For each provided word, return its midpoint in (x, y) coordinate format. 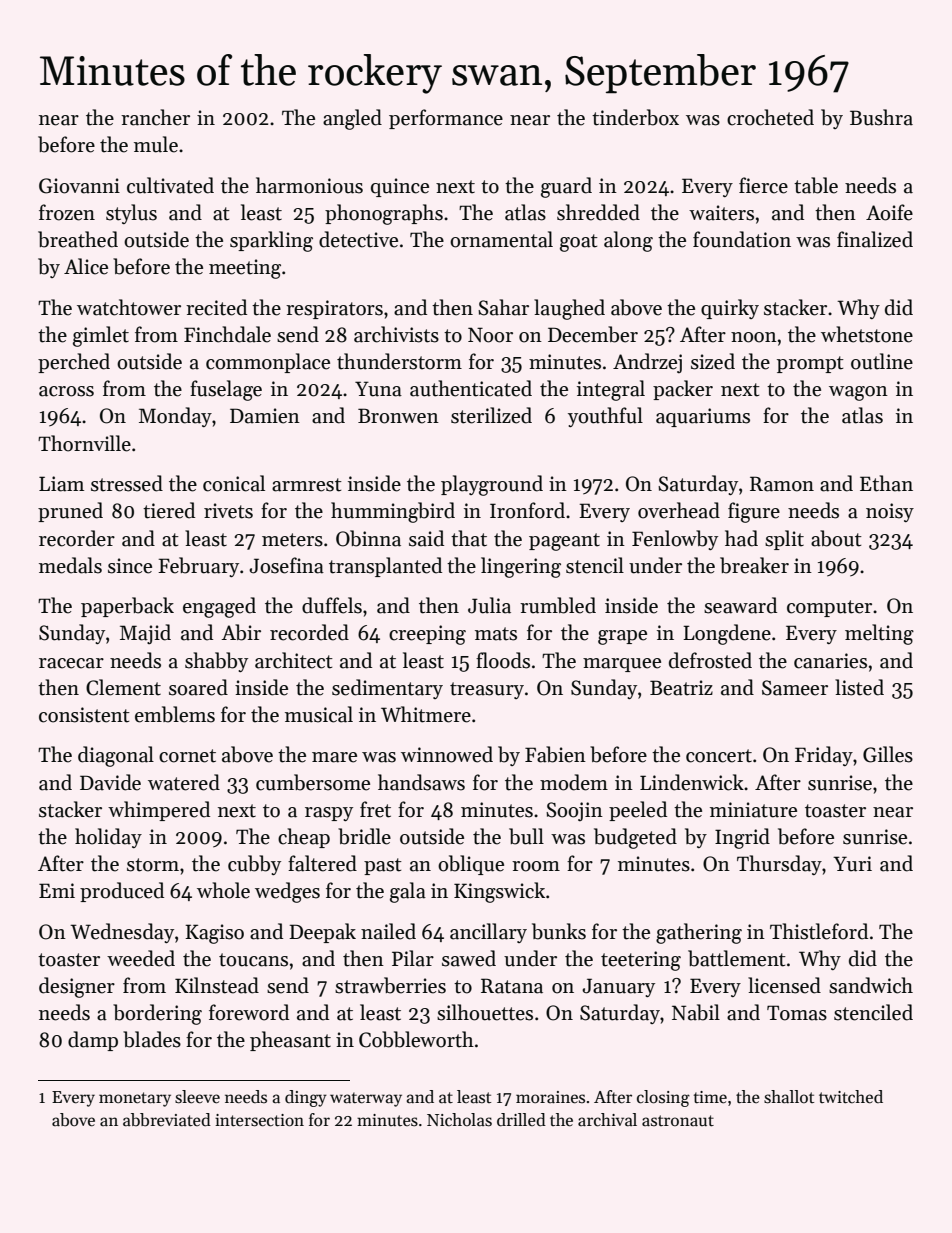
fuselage (226, 390)
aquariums (703, 417)
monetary (135, 1099)
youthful (605, 417)
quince (400, 187)
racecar (71, 663)
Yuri (852, 864)
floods (503, 660)
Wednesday (122, 933)
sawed (469, 958)
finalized (875, 239)
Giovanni (79, 186)
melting (879, 634)
